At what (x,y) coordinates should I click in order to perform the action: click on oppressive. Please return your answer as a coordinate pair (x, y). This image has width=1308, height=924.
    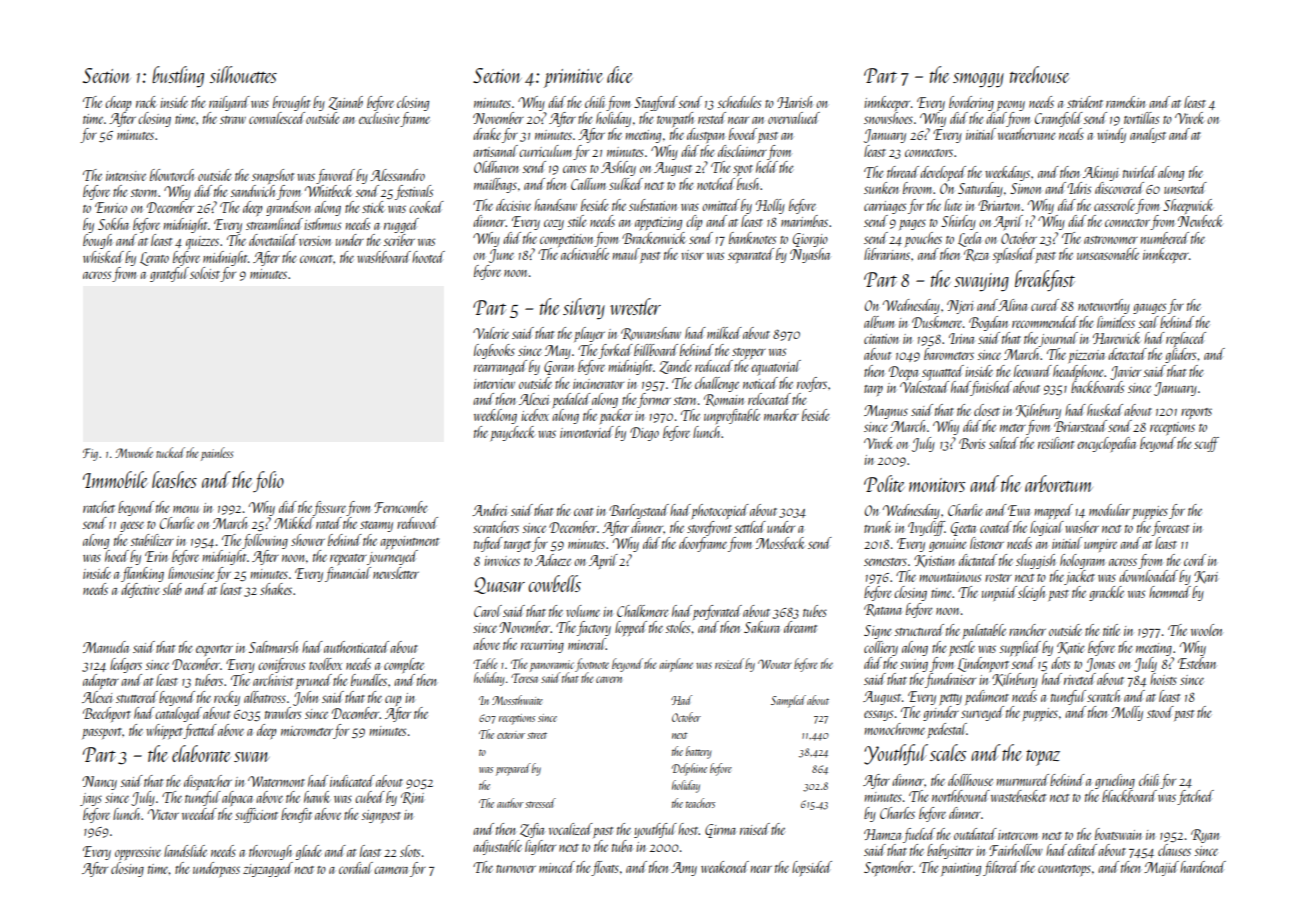
    Looking at the image, I should click on (138, 853).
